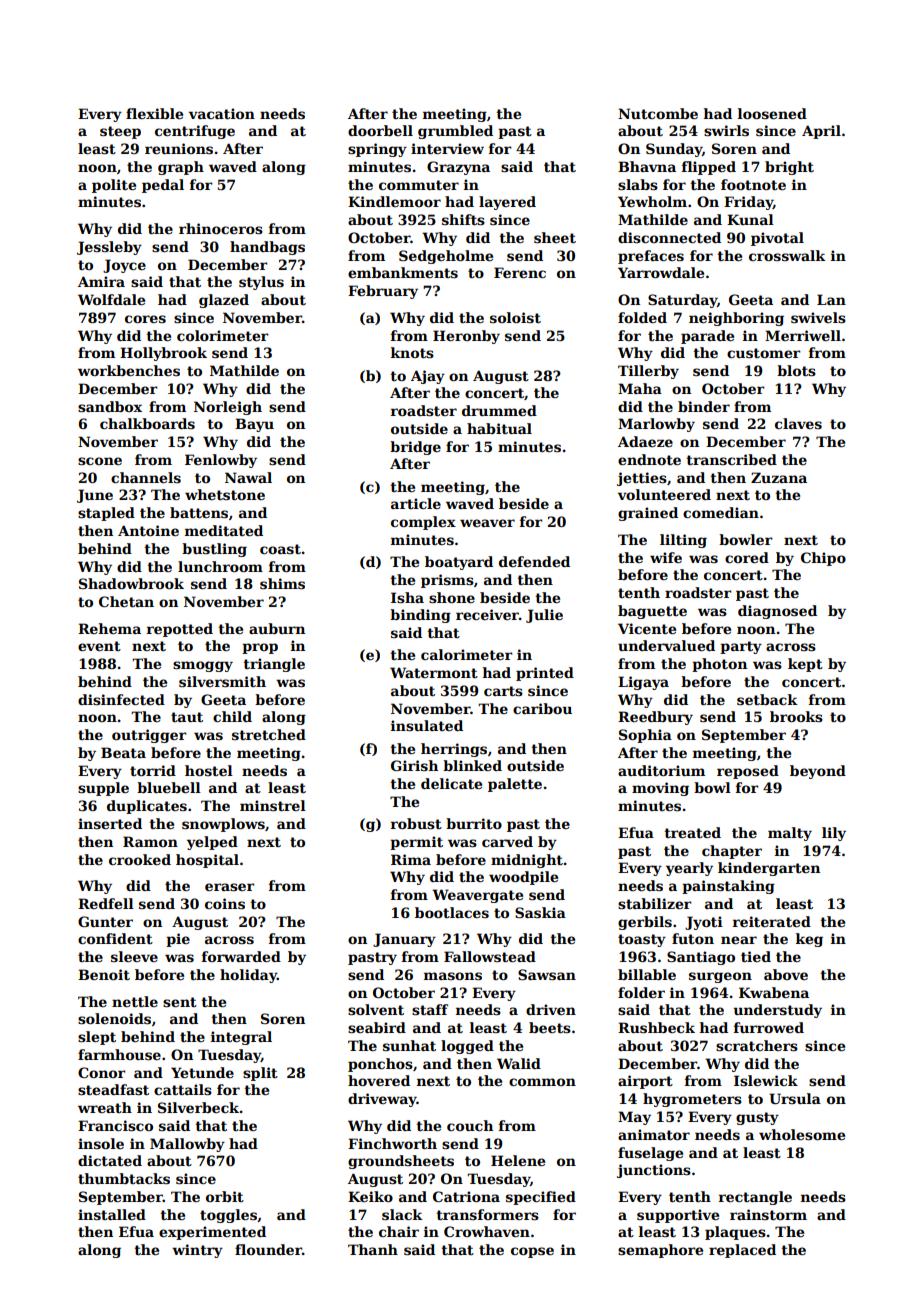 The height and width of the page is (1308, 924). What do you see at coordinates (241, 1038) in the page?
I see `integral` at bounding box center [241, 1038].
